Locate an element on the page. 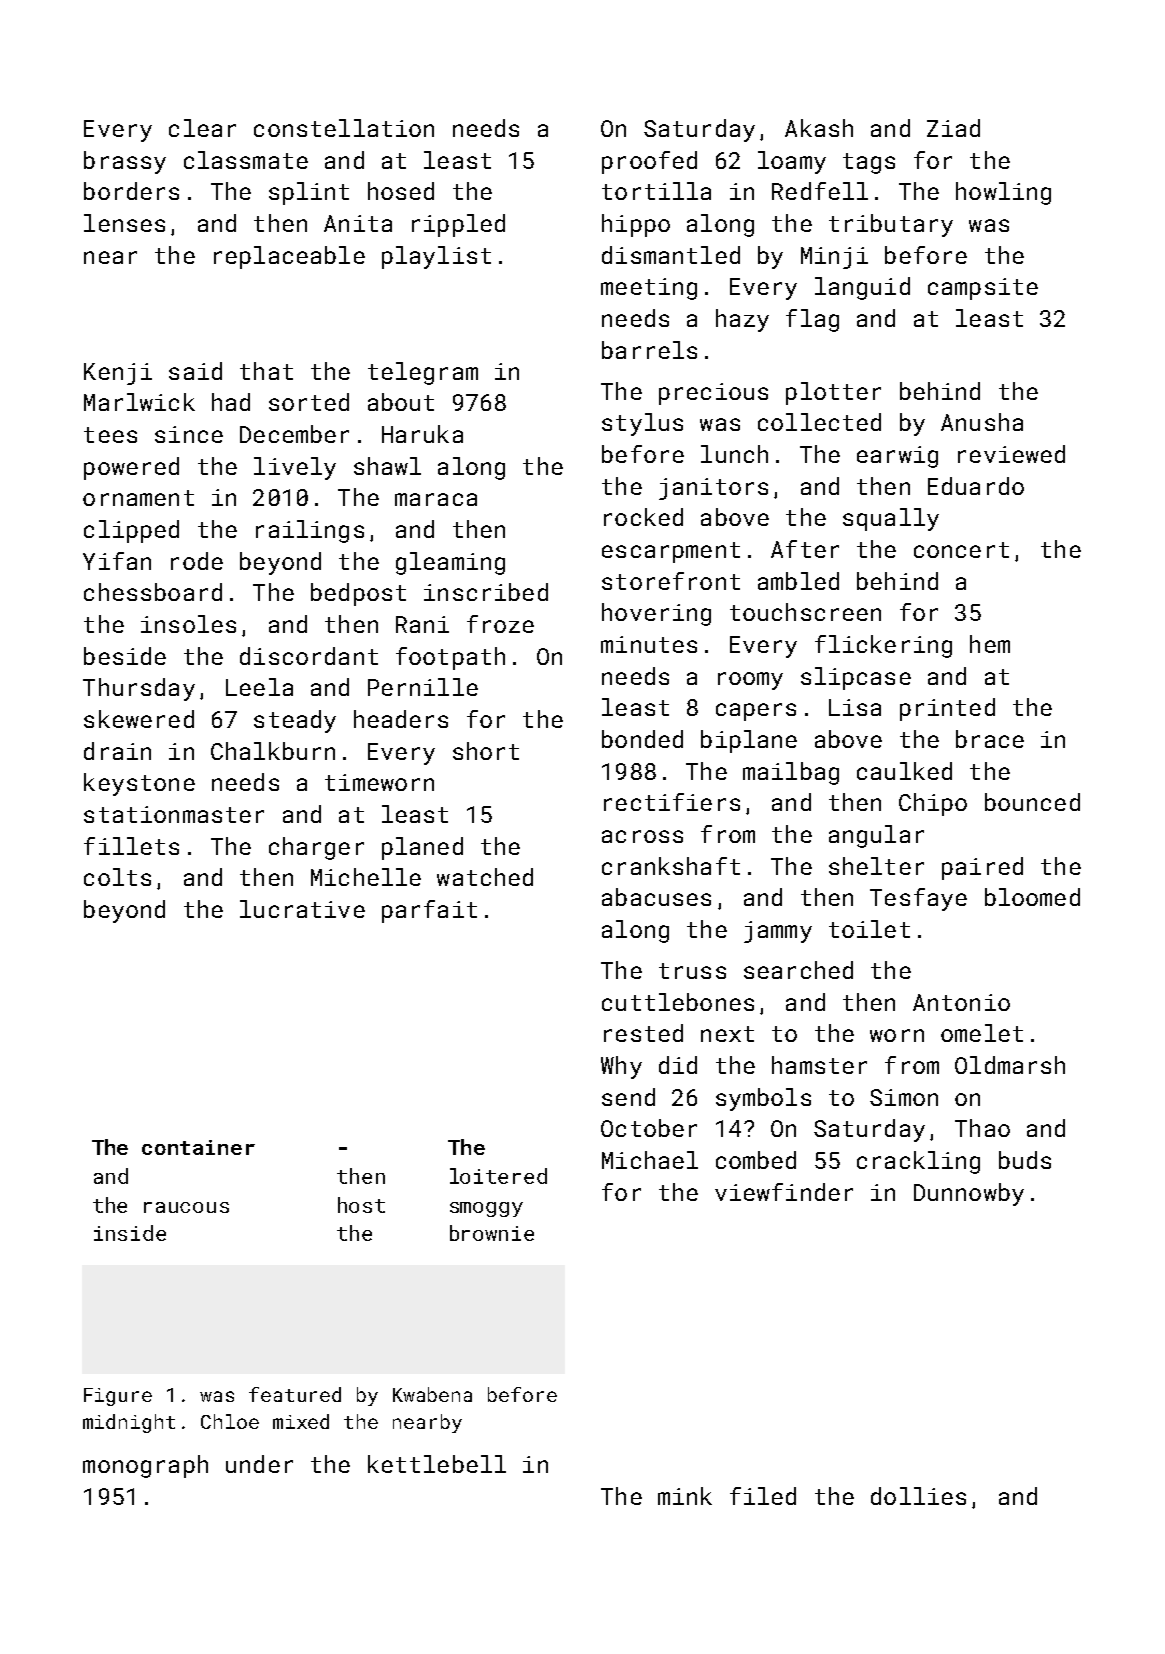 Image resolution: width=1165 pixels, height=1654 pixels. inscribed is located at coordinates (486, 592).
